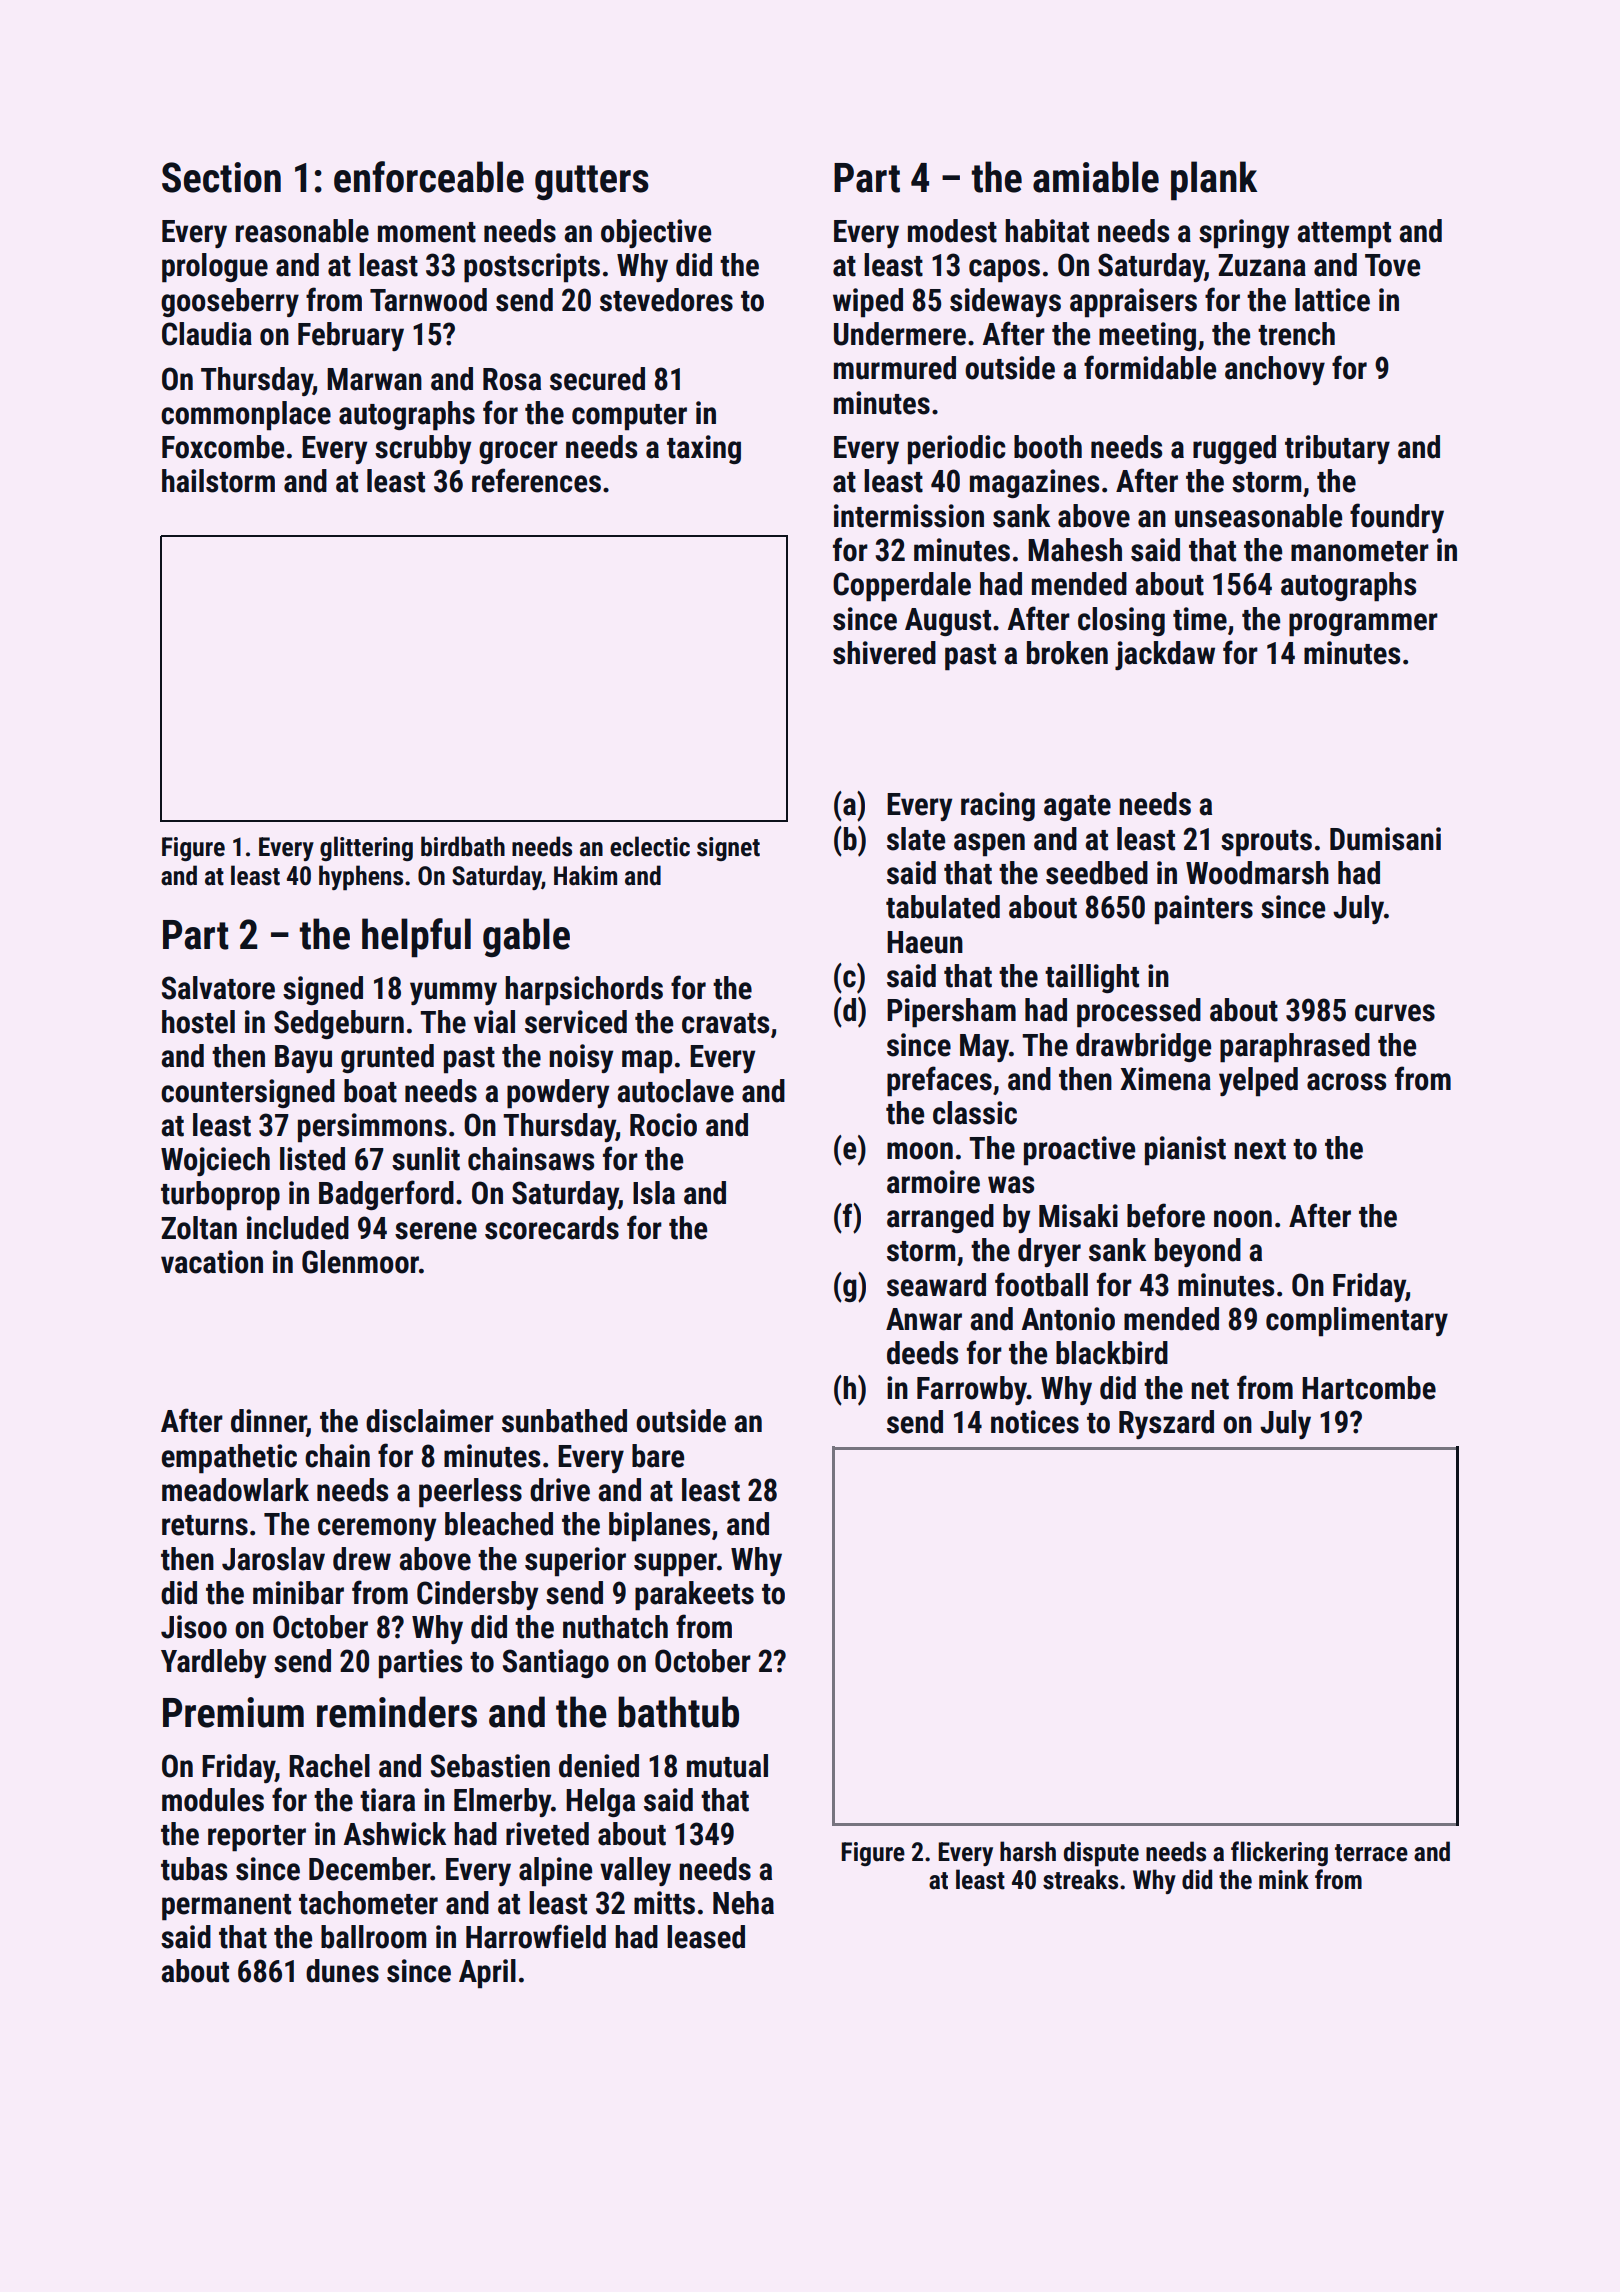 This page has width=1620, height=2292. I want to click on dunes, so click(342, 1971).
